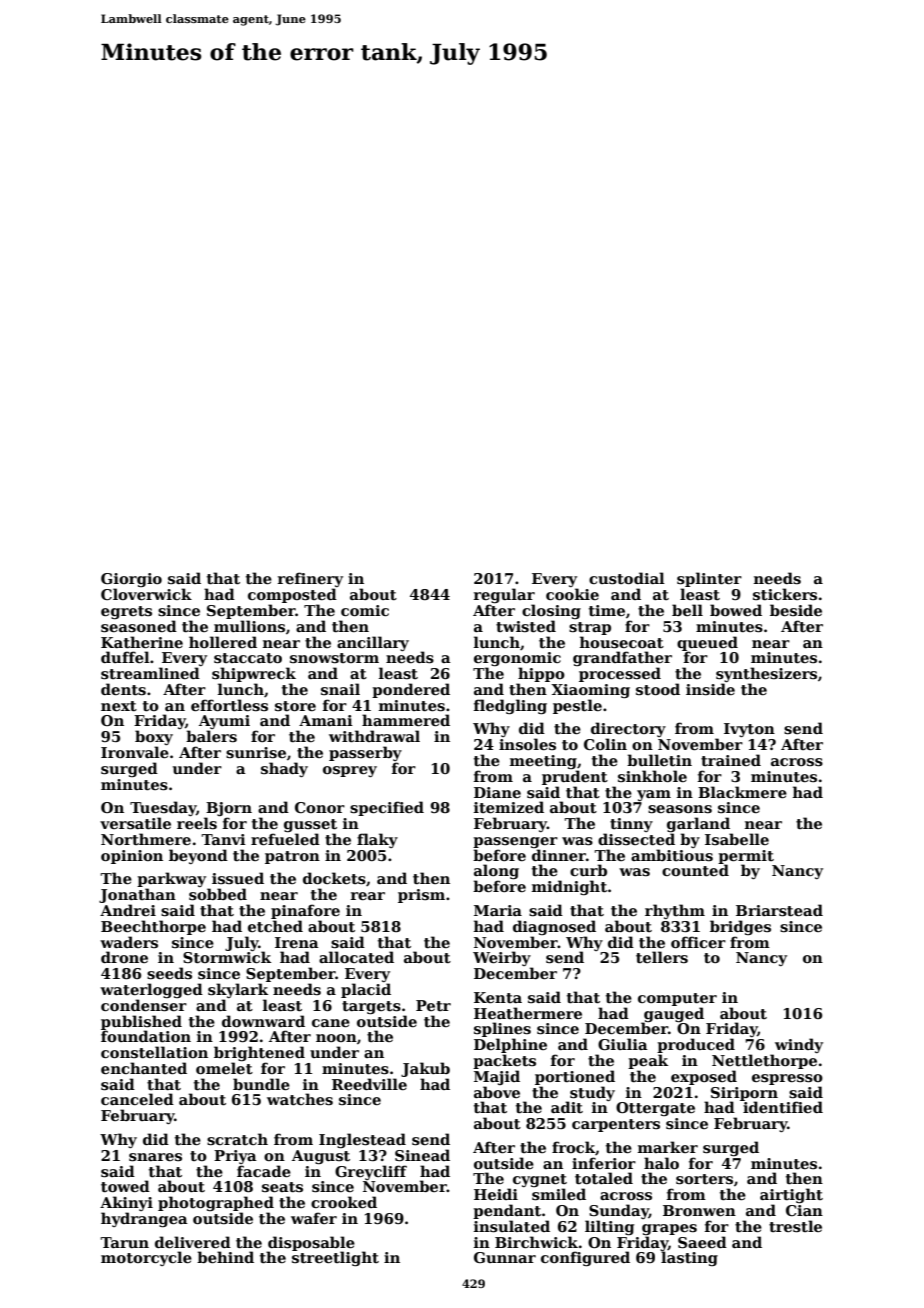 The height and width of the image is (1308, 924). I want to click on splinter, so click(709, 579).
